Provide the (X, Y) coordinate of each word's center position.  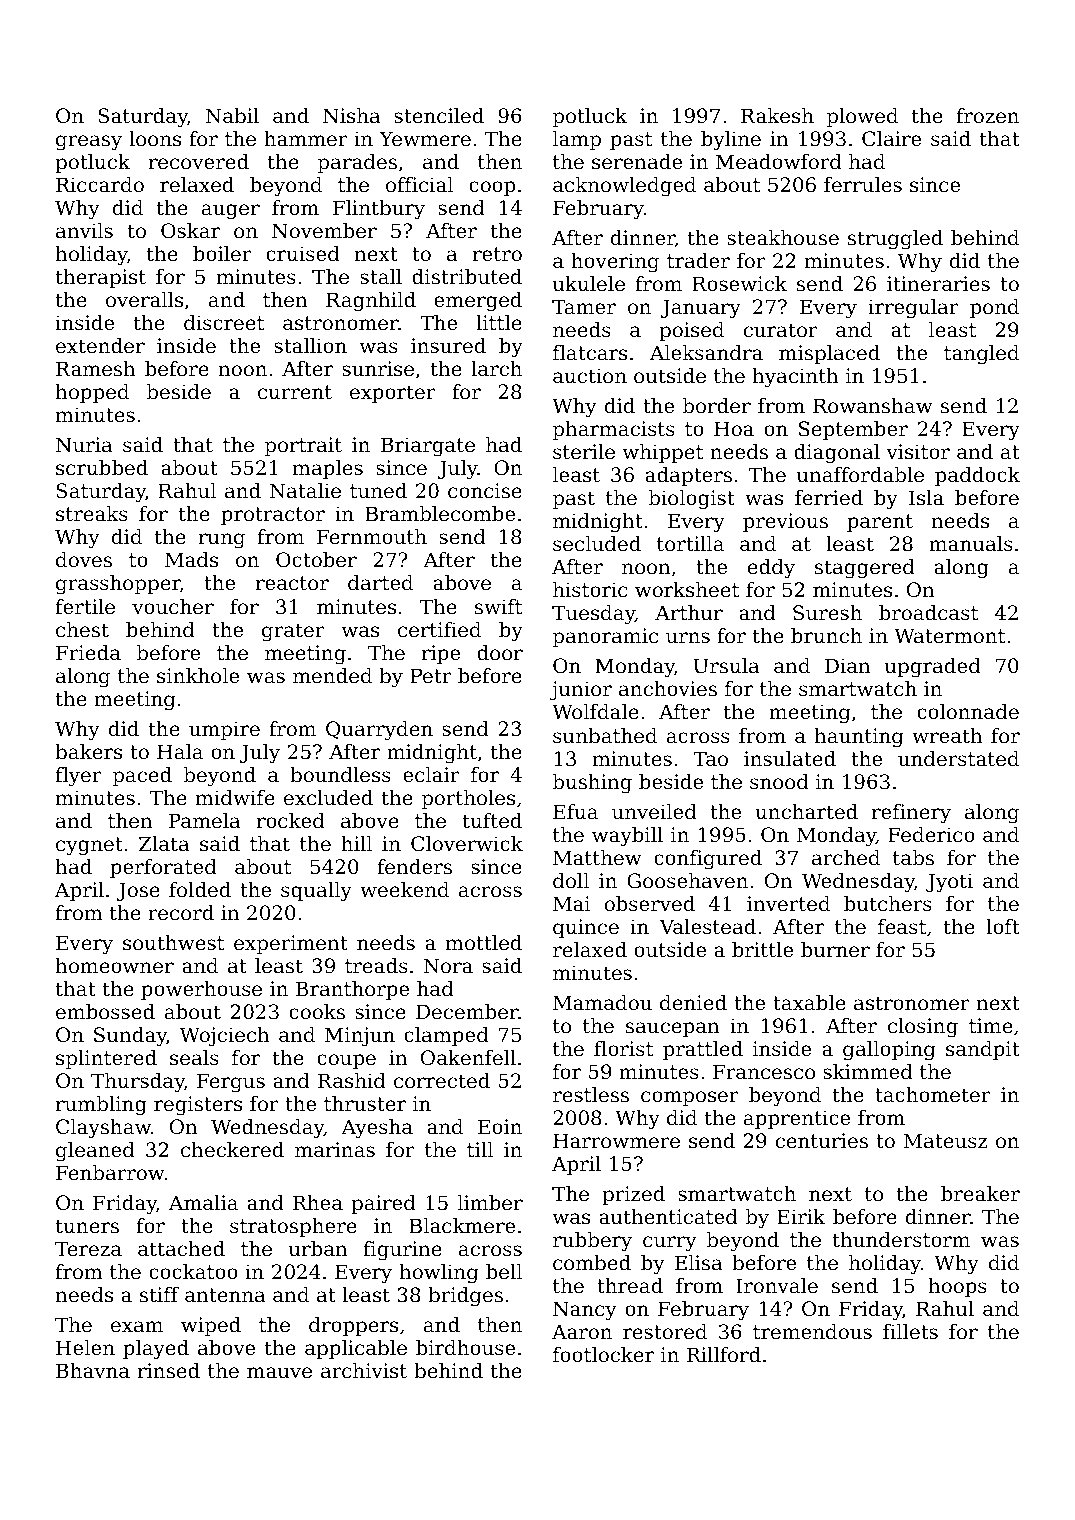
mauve (279, 1373)
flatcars (590, 353)
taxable (809, 1003)
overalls (144, 300)
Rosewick (739, 284)
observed (650, 904)
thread (630, 1286)
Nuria (84, 444)
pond (994, 308)
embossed (105, 1012)
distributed (467, 277)
